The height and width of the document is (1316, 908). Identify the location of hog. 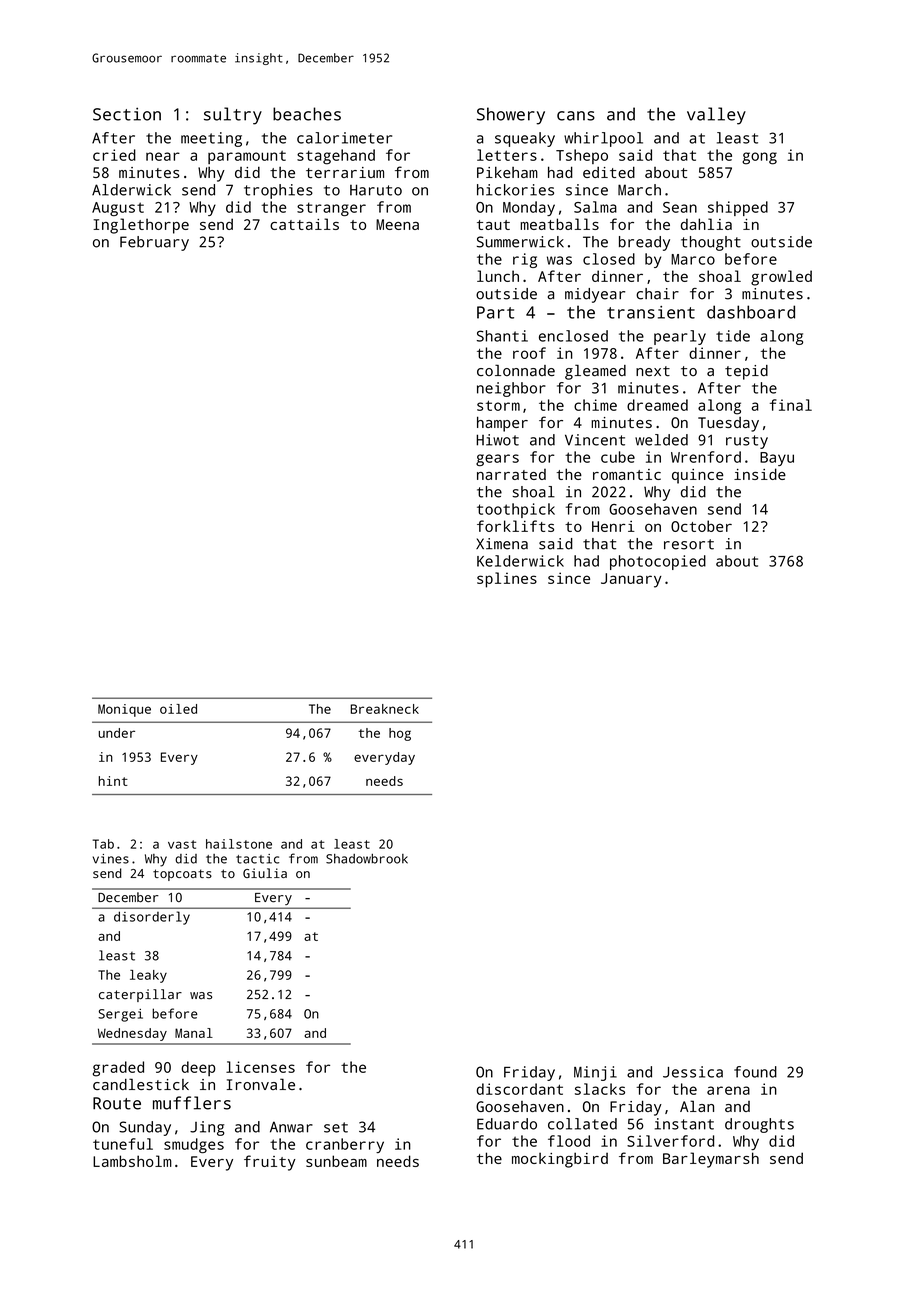
(400, 734).
